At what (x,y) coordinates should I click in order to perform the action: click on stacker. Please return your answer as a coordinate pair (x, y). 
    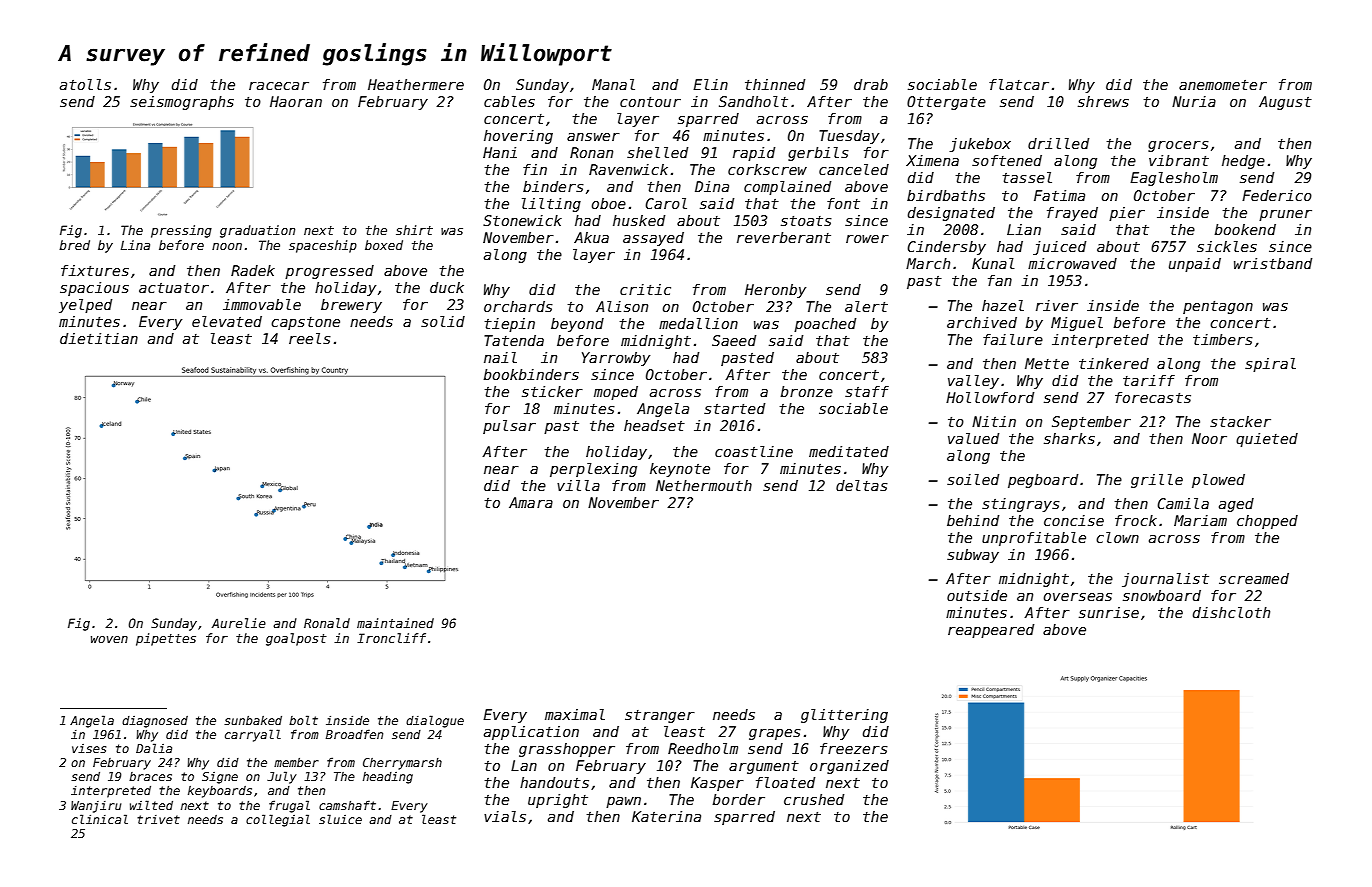
    Looking at the image, I should click on (1240, 421).
